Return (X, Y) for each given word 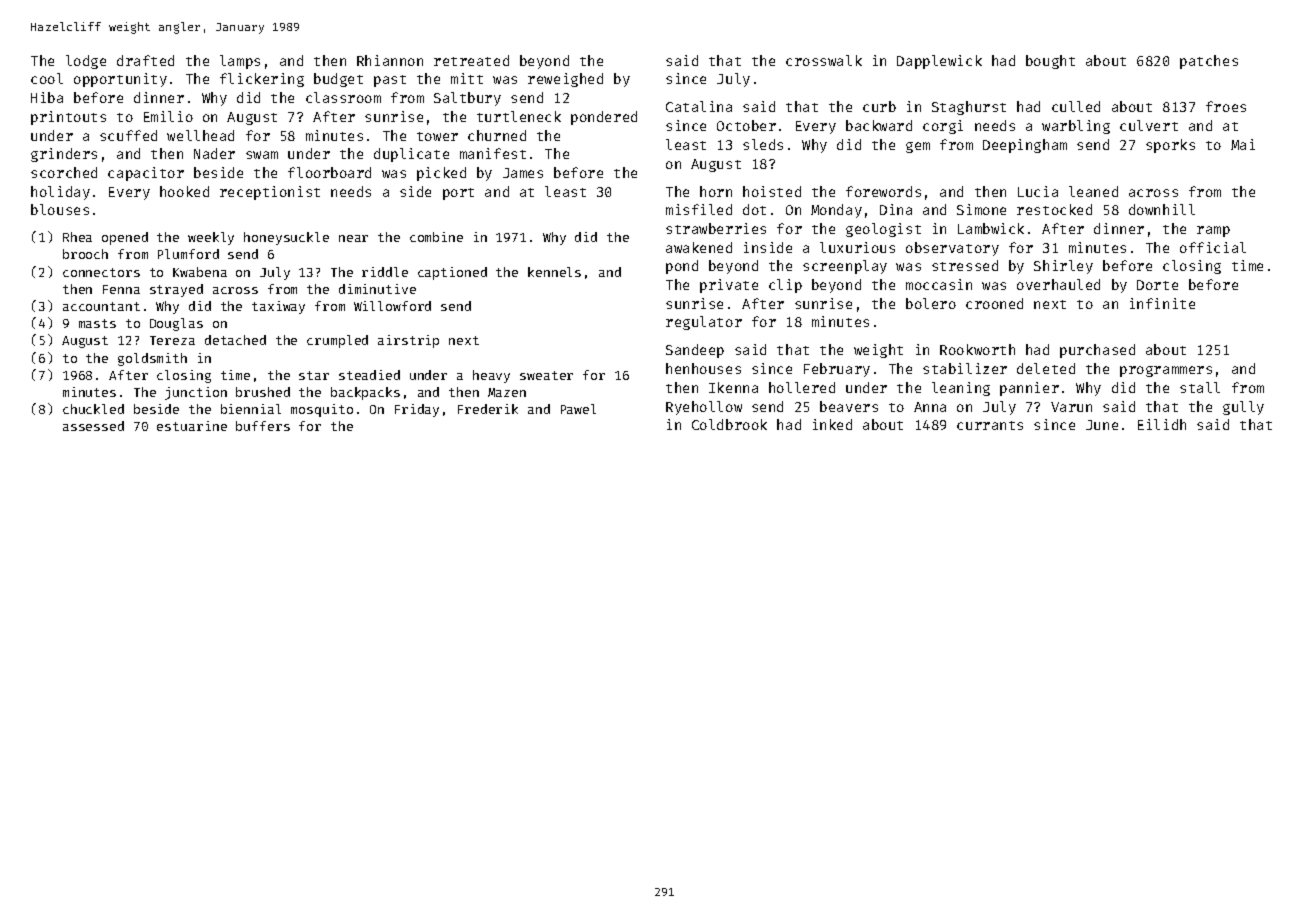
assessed (93, 426)
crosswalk (824, 60)
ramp (1213, 231)
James (523, 173)
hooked (184, 191)
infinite (1162, 303)
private (729, 286)
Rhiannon (390, 60)
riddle (385, 272)
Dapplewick (939, 62)
